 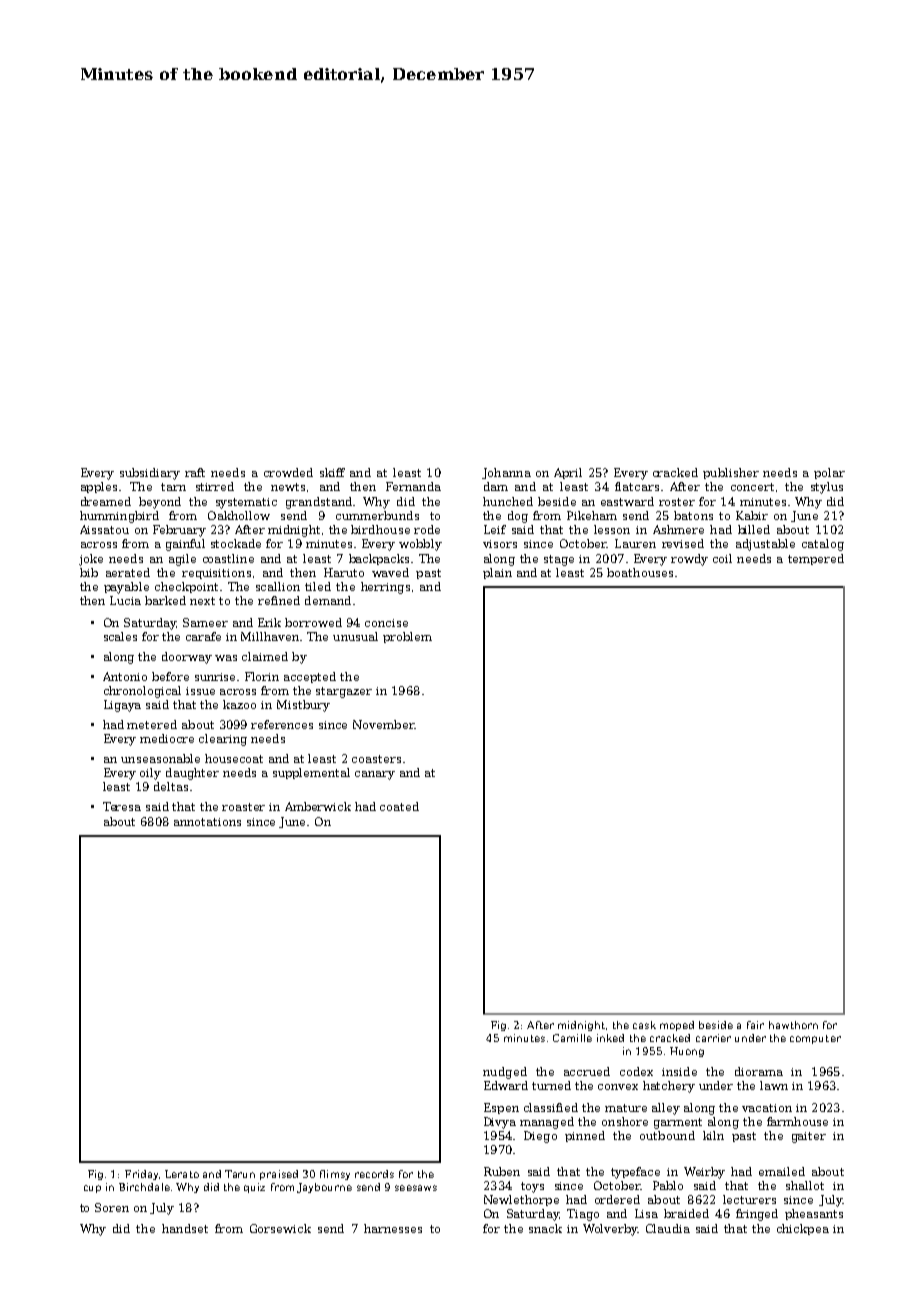 I want to click on polar, so click(x=829, y=473).
